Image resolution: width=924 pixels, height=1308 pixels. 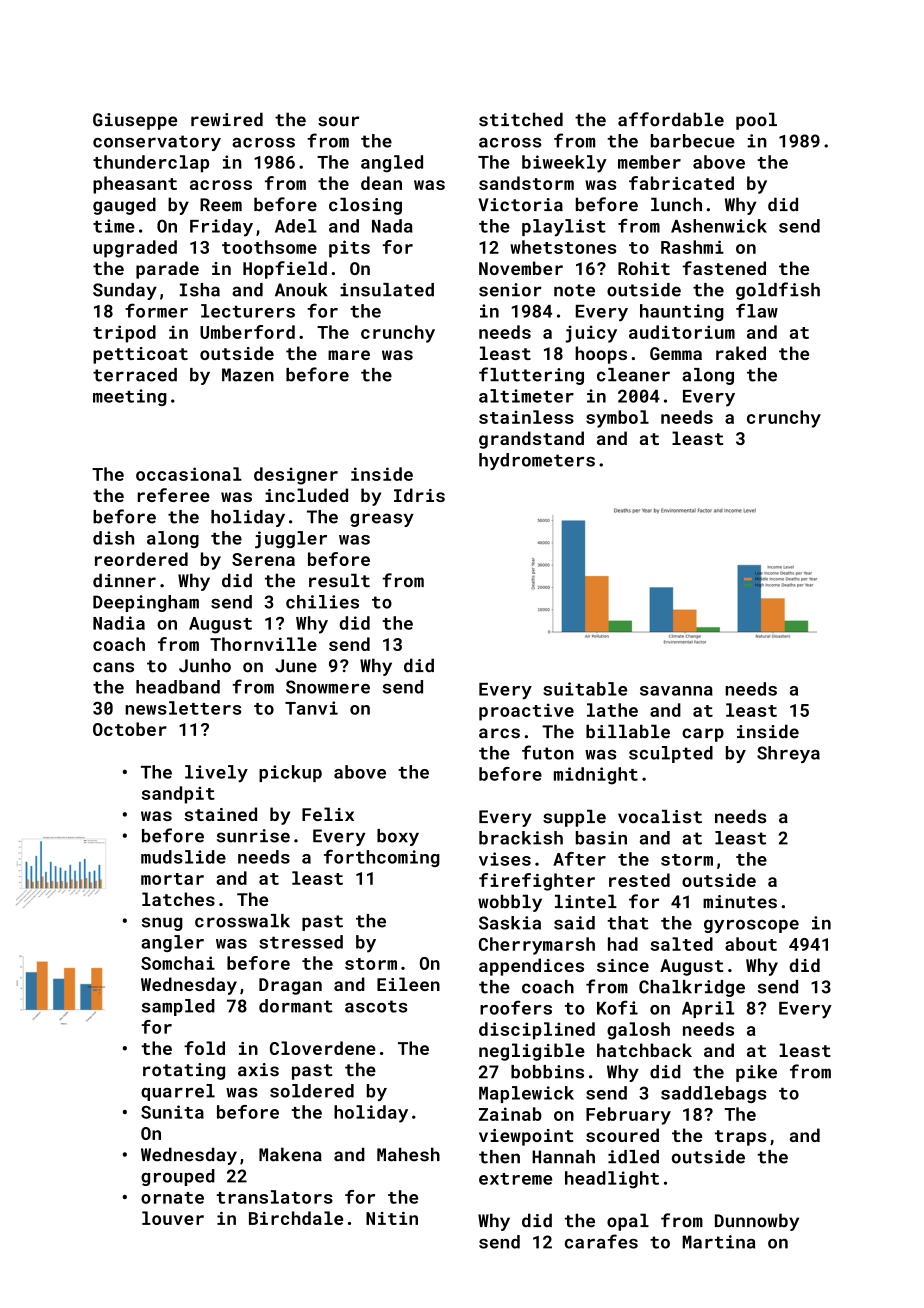 What do you see at coordinates (521, 119) in the screenshot?
I see `stitched` at bounding box center [521, 119].
